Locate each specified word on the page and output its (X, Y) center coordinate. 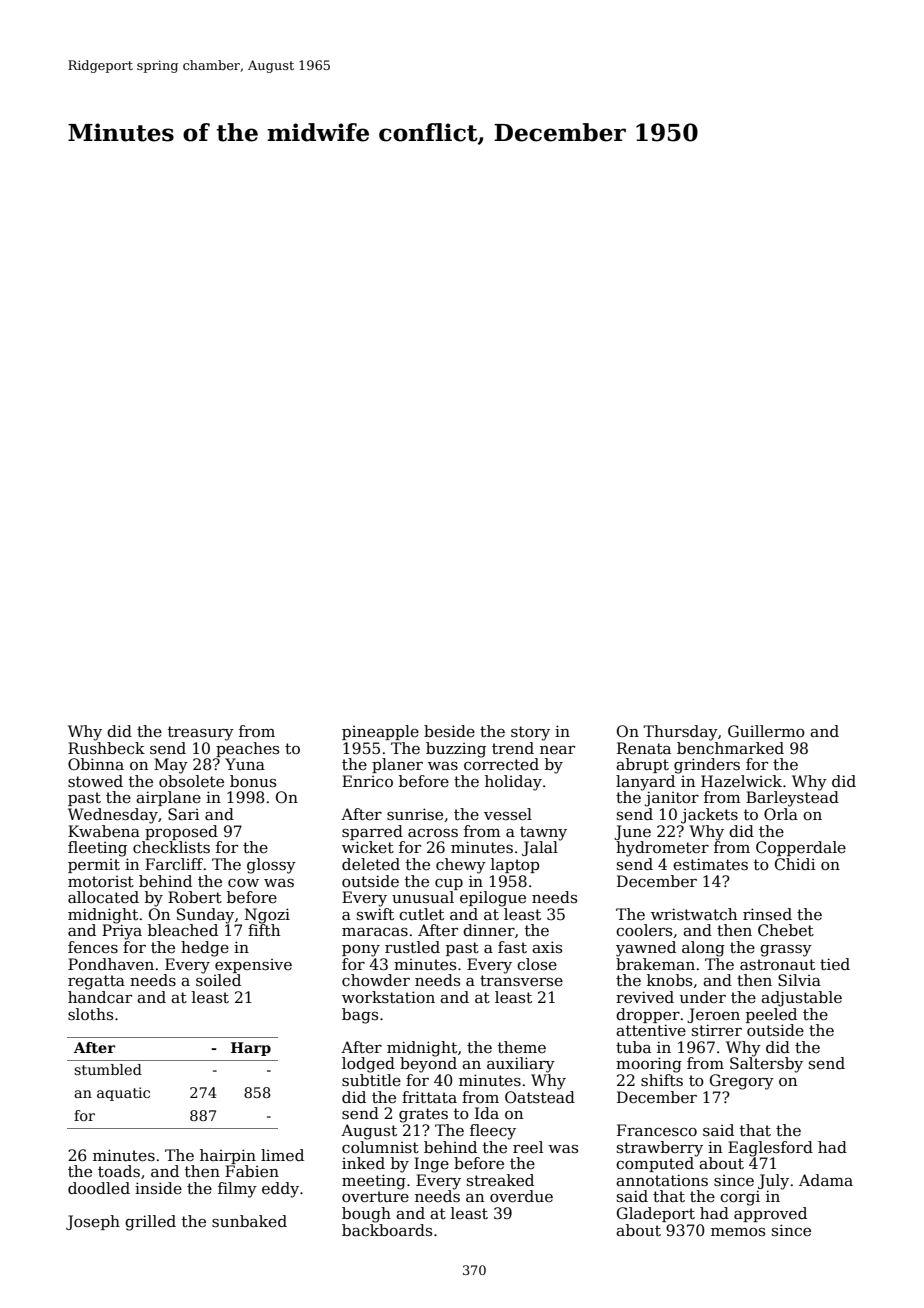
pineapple (380, 732)
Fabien (252, 1171)
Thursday (680, 733)
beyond (428, 1065)
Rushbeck (106, 748)
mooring (649, 1065)
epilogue (493, 899)
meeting (374, 1182)
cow (243, 883)
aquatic (123, 1094)
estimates (710, 864)
